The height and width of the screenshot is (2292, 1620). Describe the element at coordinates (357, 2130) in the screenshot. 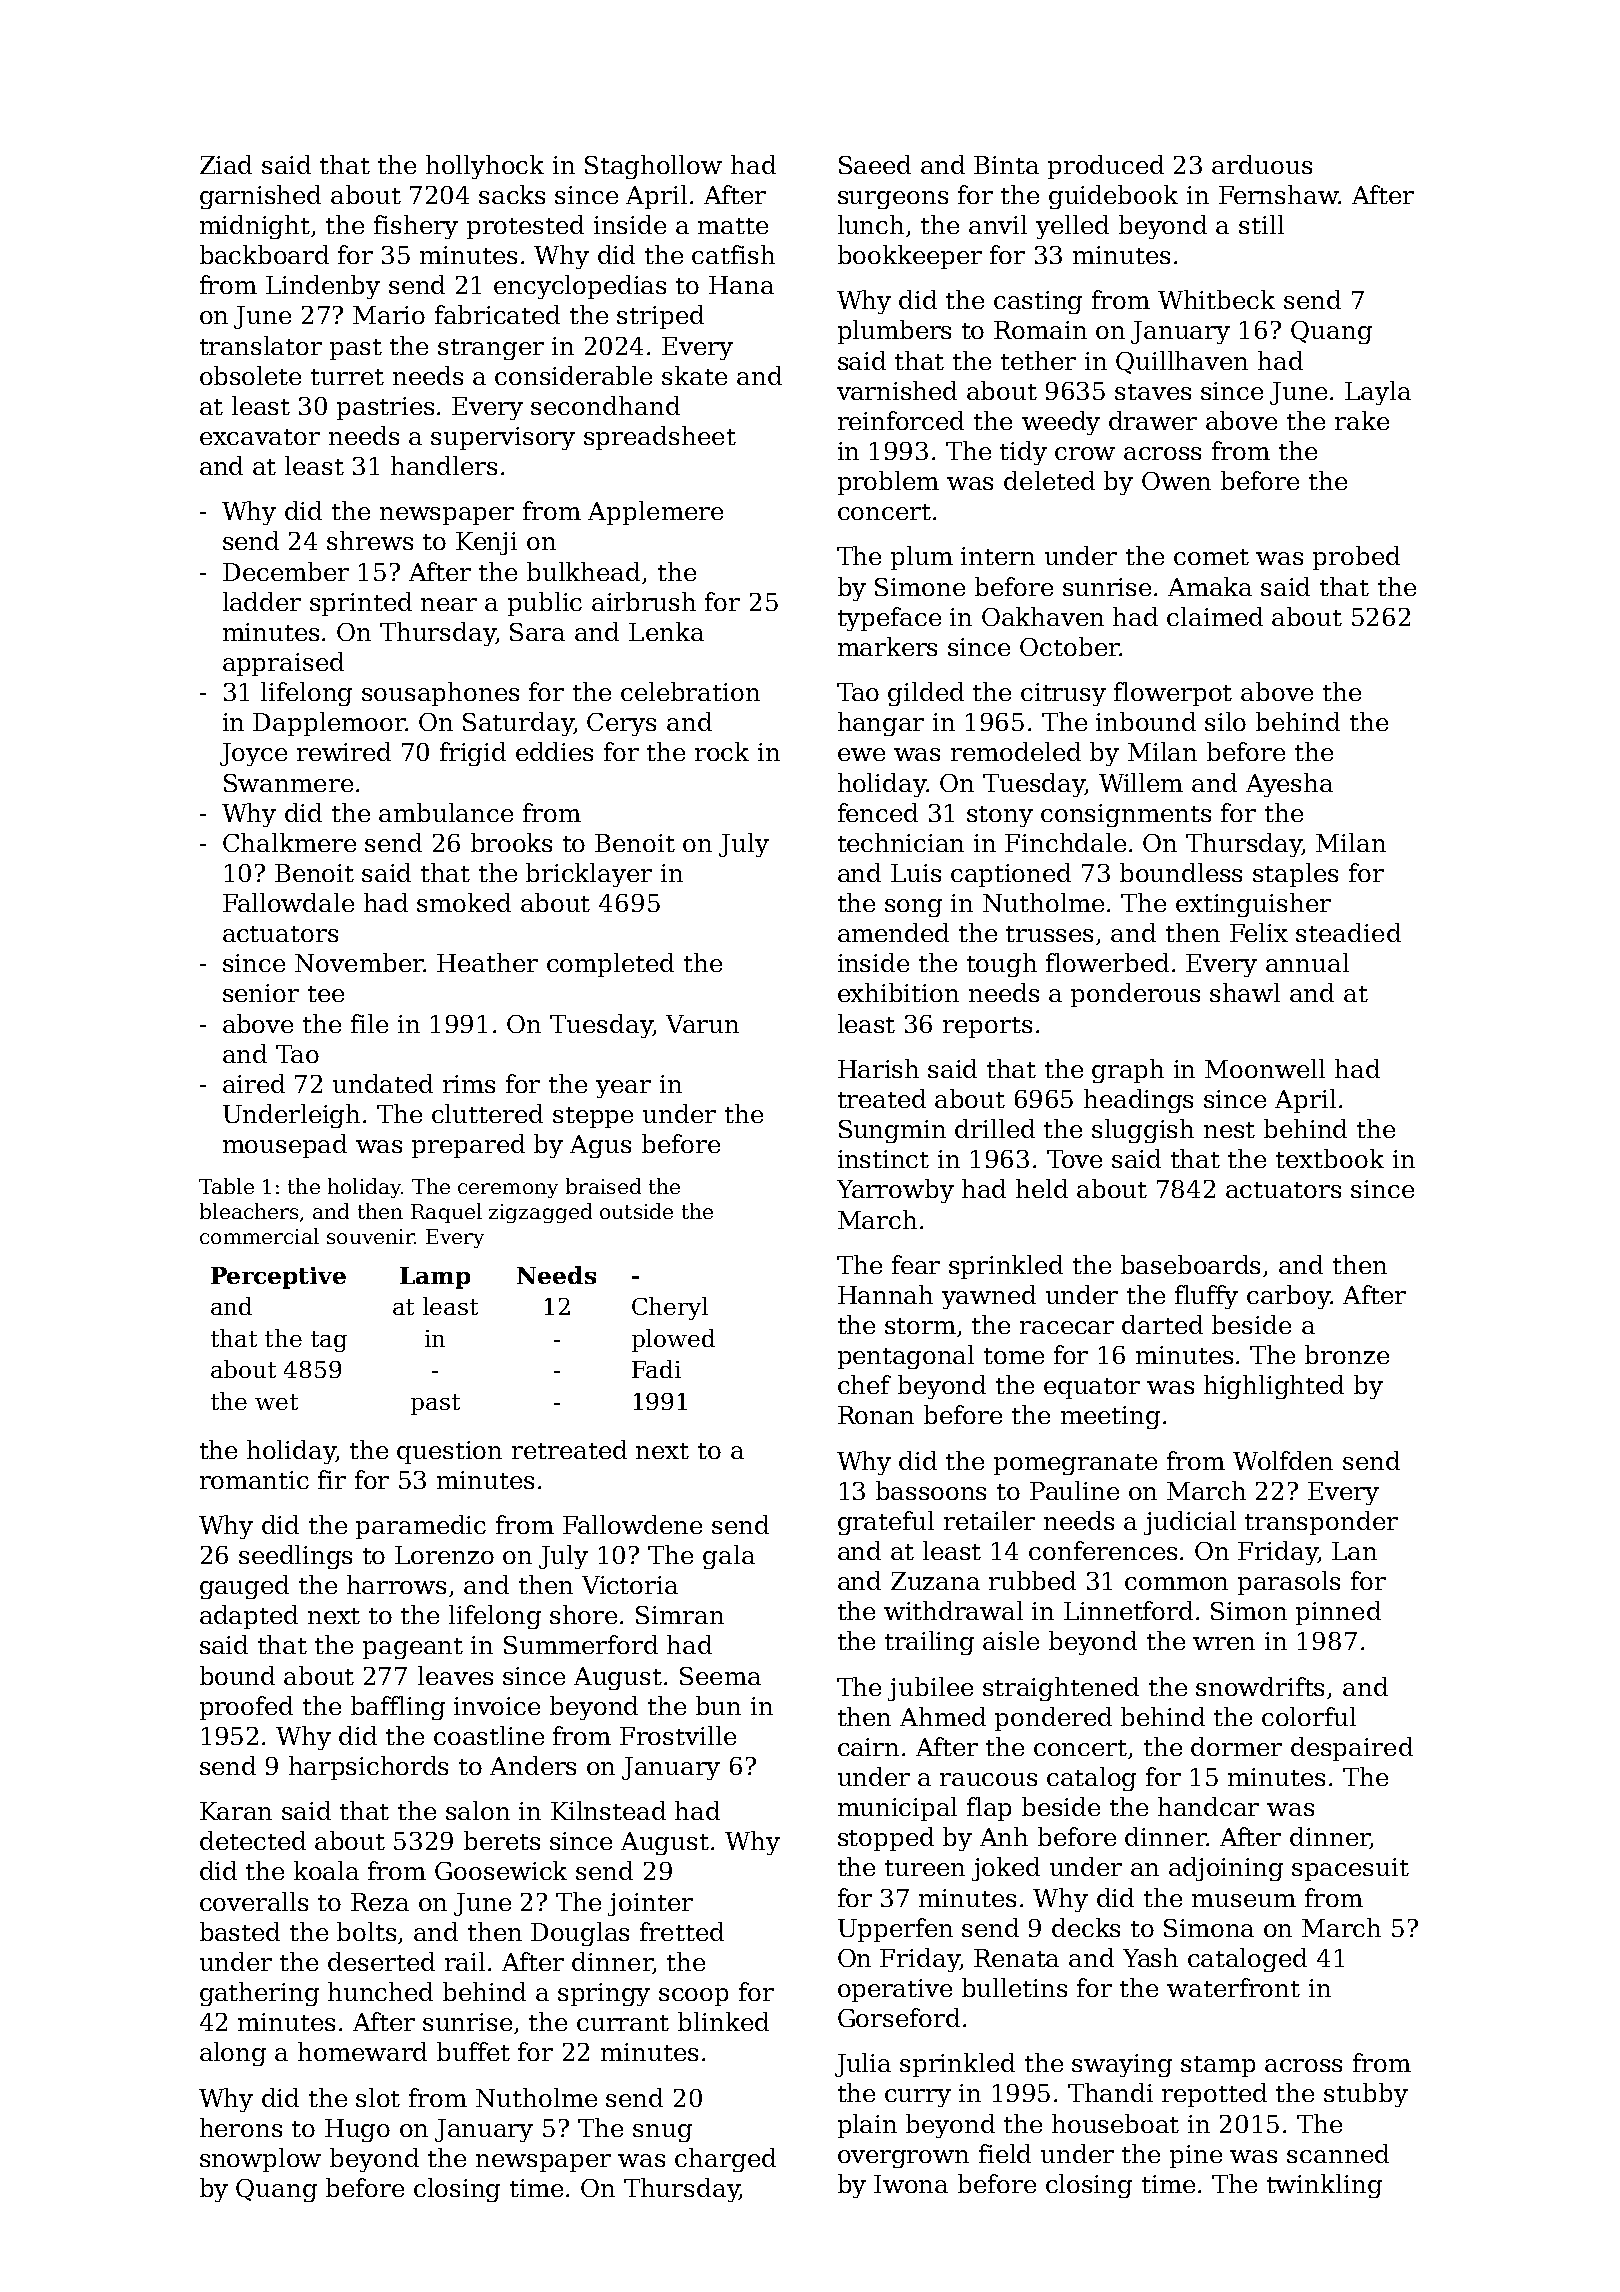

I see `Hugo` at that location.
